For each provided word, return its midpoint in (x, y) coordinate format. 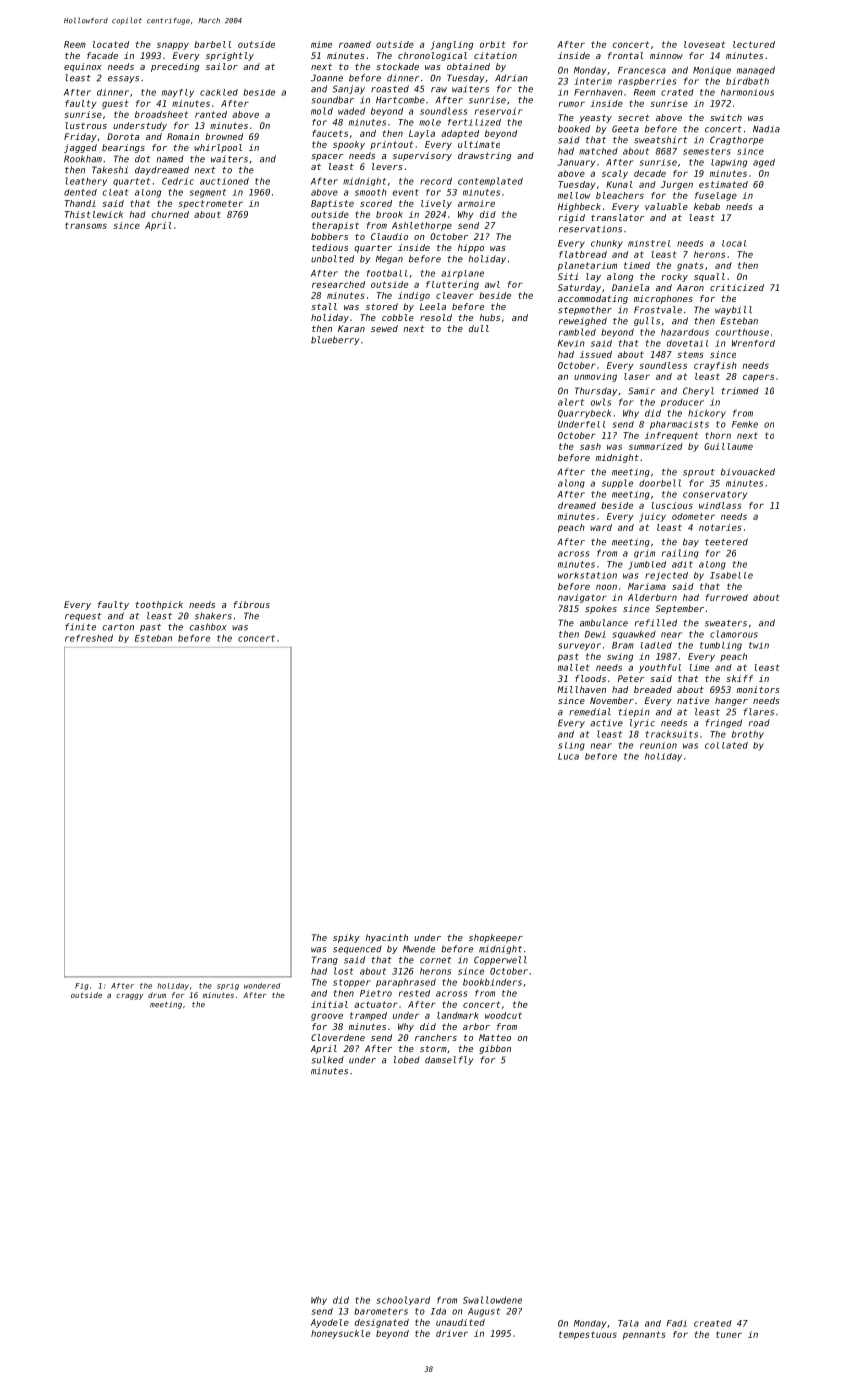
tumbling (721, 646)
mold (322, 111)
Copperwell (500, 960)
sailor (222, 66)
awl (492, 284)
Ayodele (330, 1323)
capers (758, 378)
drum (157, 995)
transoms (86, 225)
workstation (587, 575)
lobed (407, 1060)
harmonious (747, 92)
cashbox (208, 627)
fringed (723, 723)
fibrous (251, 604)
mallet (574, 667)
